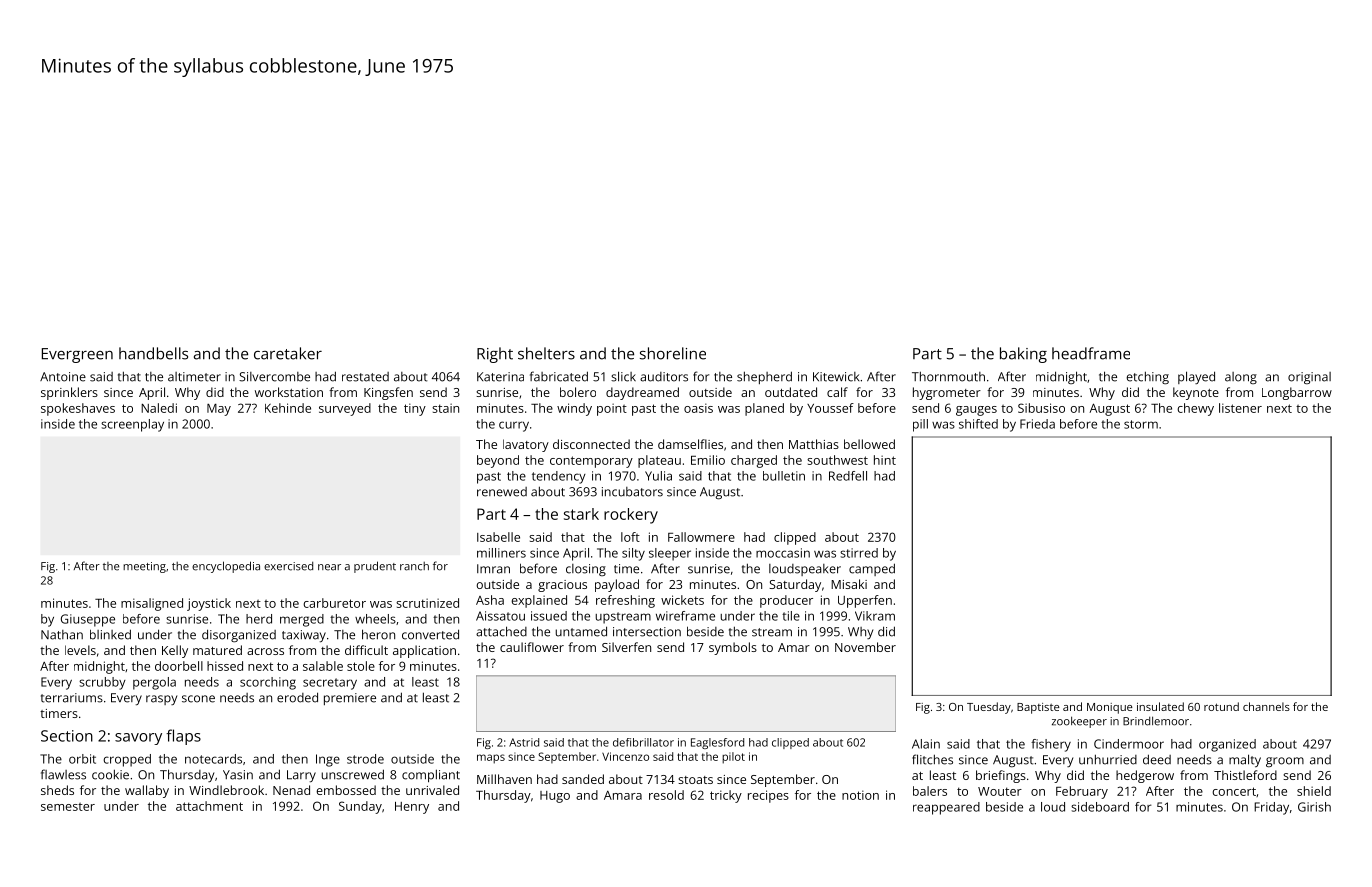 The height and width of the page is (887, 1372). Describe the element at coordinates (288, 408) in the page. I see `Kehinde` at that location.
